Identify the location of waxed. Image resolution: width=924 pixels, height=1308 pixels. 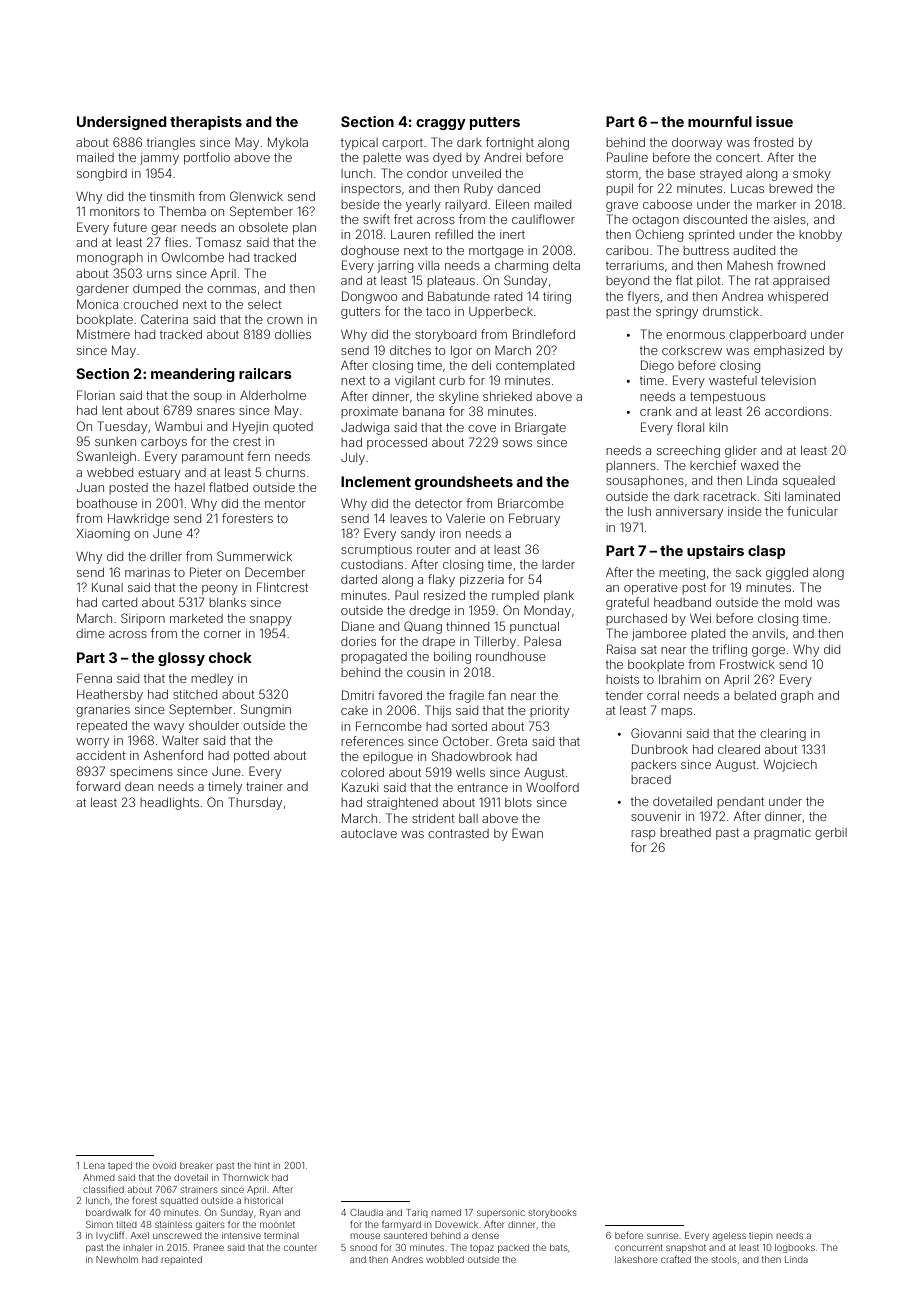
(759, 465).
